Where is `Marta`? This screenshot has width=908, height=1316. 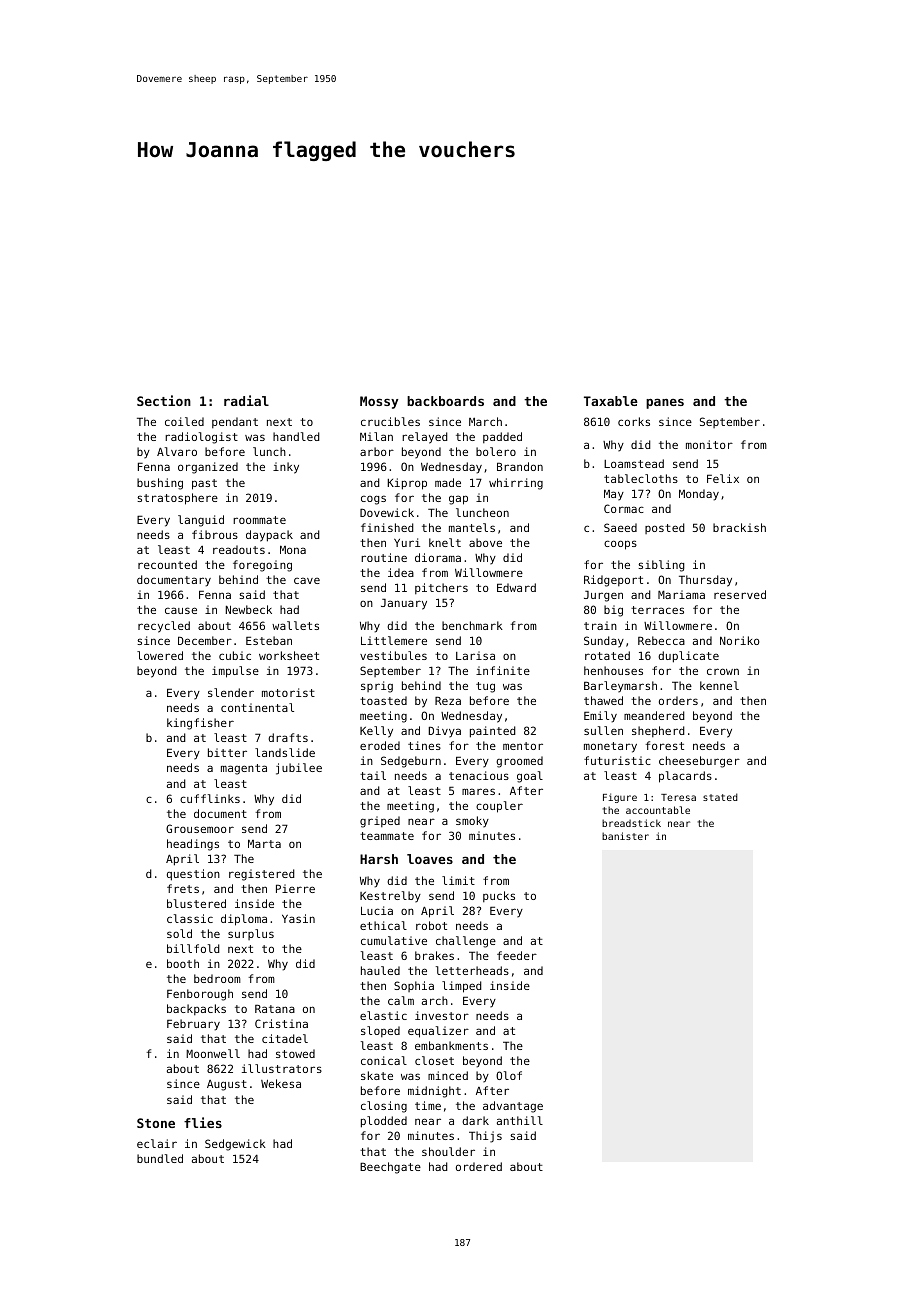 Marta is located at coordinates (264, 843).
